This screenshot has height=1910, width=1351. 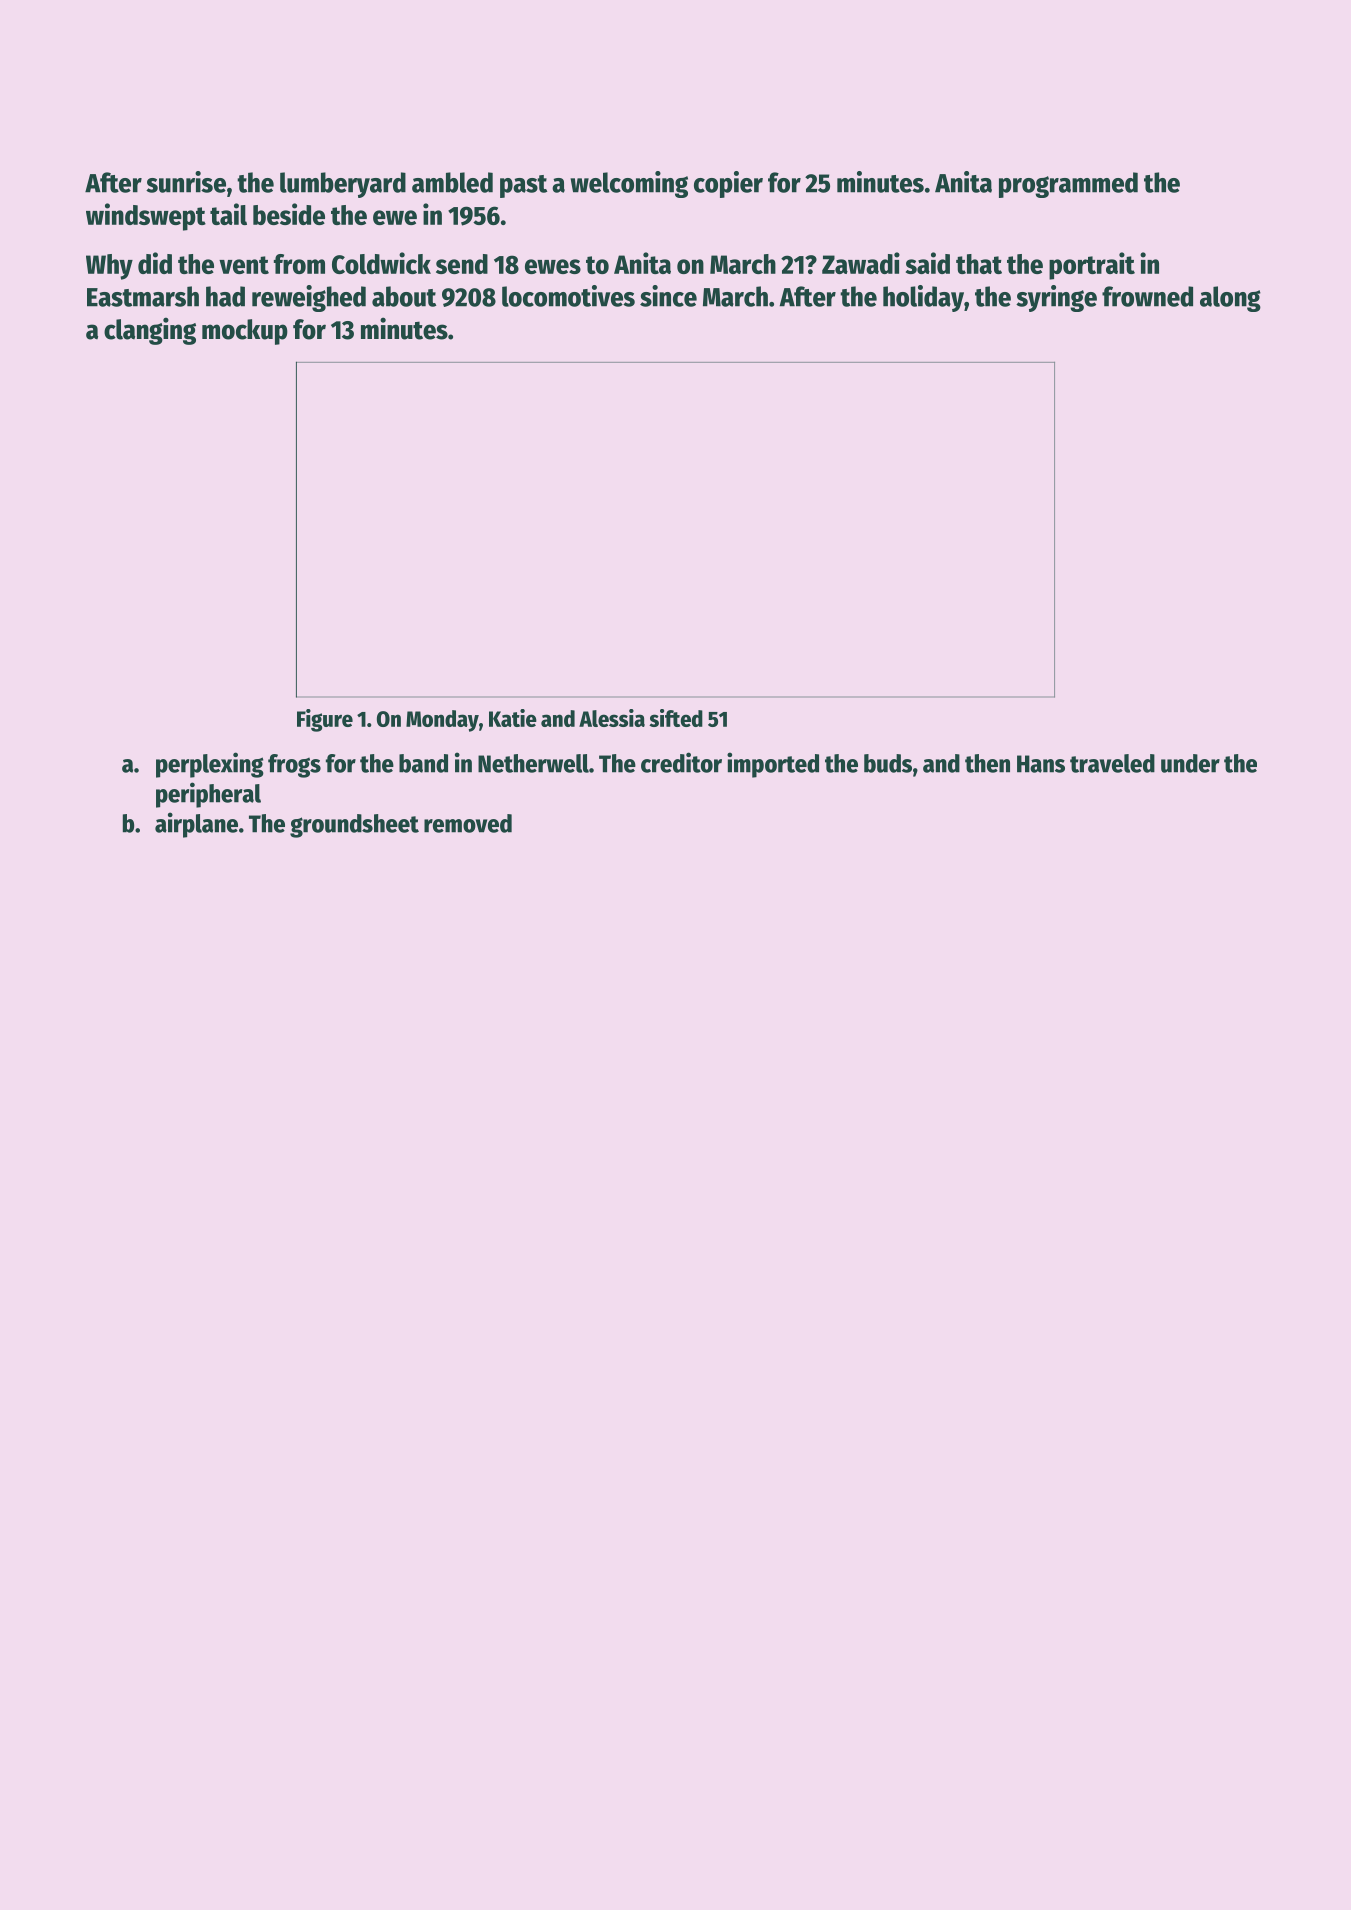 What do you see at coordinates (354, 826) in the screenshot?
I see `groundsheet` at bounding box center [354, 826].
